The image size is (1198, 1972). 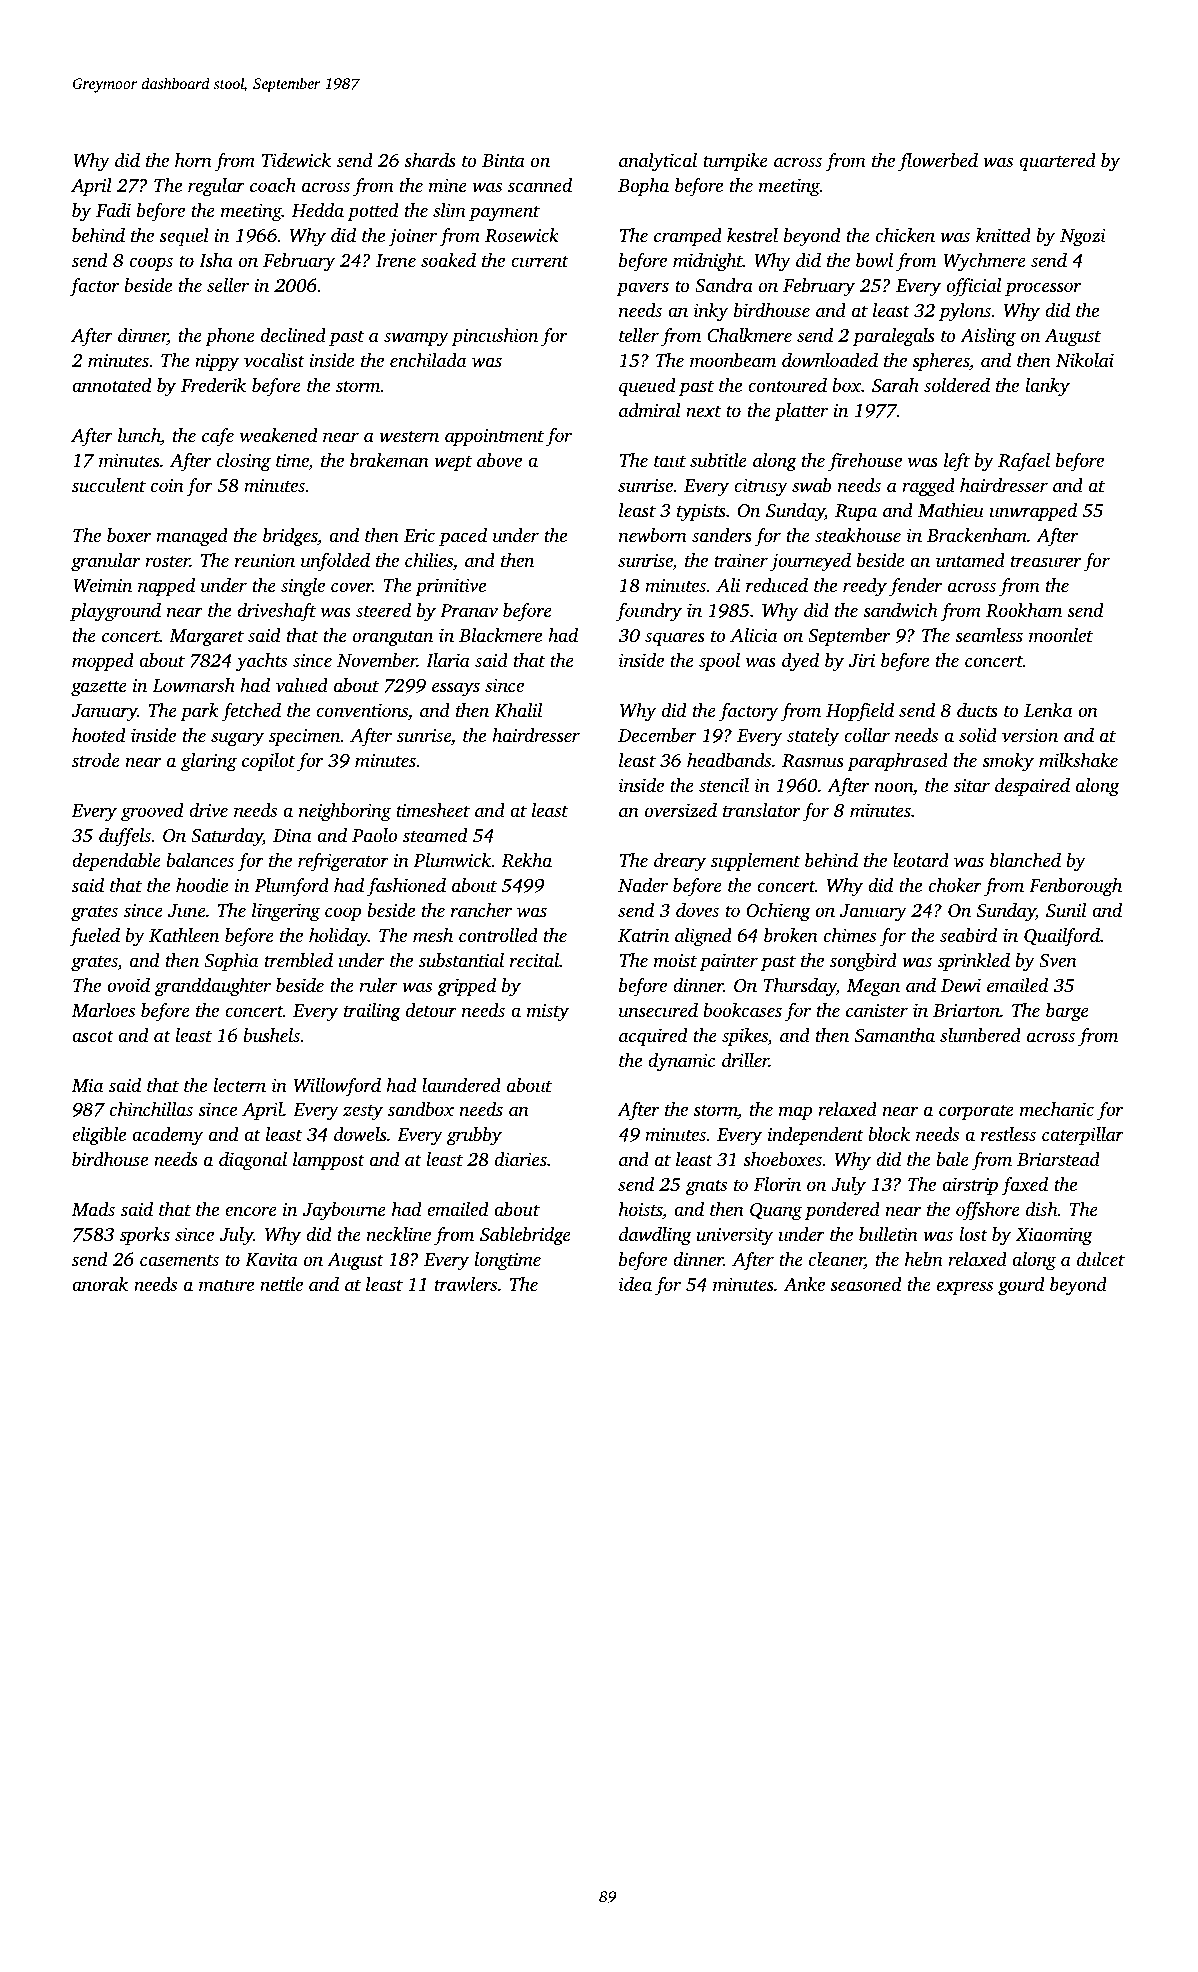 I want to click on slumbered, so click(x=980, y=1035).
